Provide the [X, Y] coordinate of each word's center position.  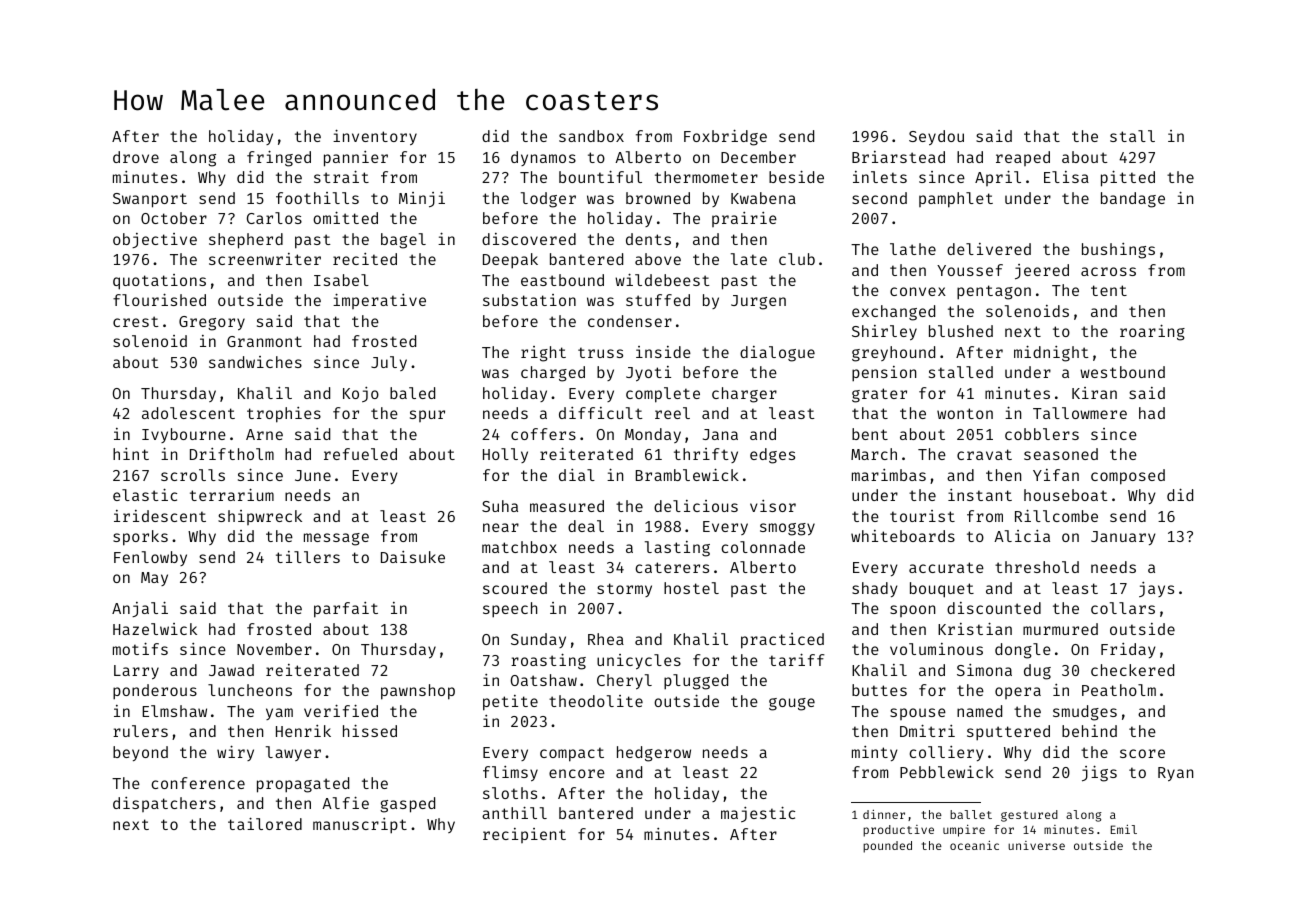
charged [553, 374]
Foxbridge [725, 137]
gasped [407, 805]
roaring [1152, 332]
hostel [691, 588]
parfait [346, 610]
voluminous [936, 649]
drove [136, 157]
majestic [758, 814]
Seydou [936, 137]
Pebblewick [947, 772]
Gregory [212, 323]
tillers [308, 557]
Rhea [606, 639]
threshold [1037, 567]
